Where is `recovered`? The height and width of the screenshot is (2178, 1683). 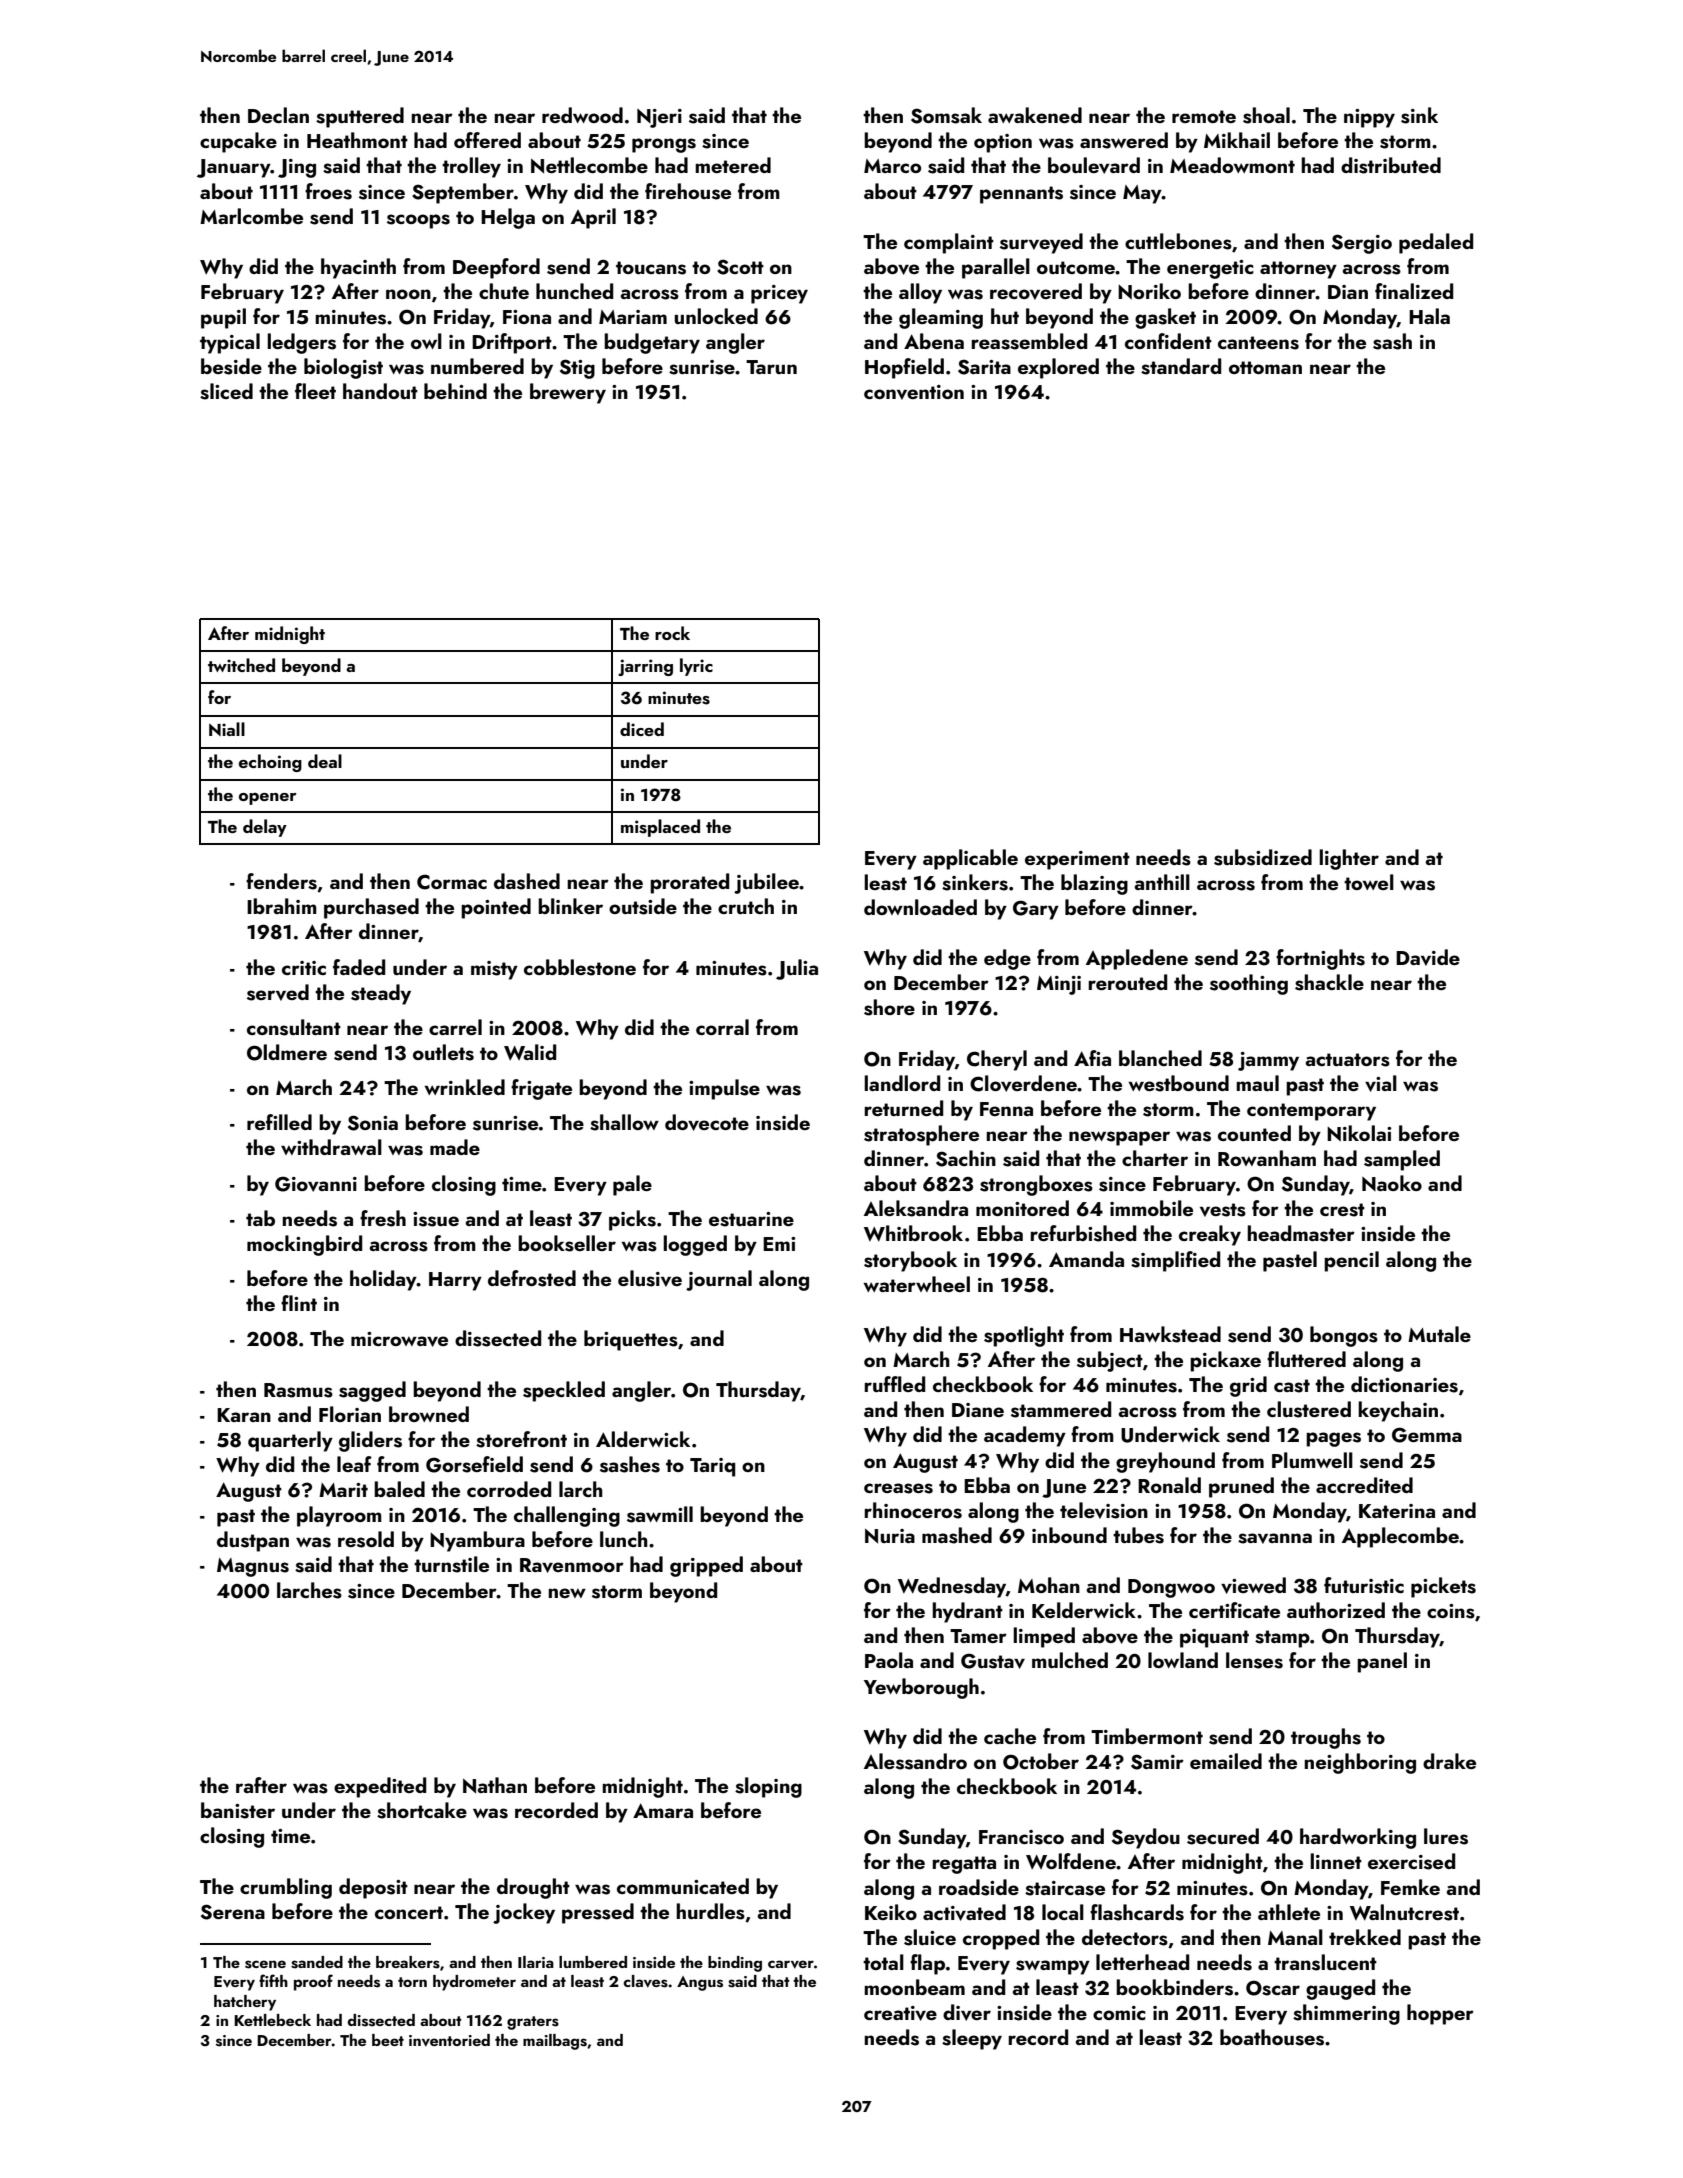 recovered is located at coordinates (1036, 291).
